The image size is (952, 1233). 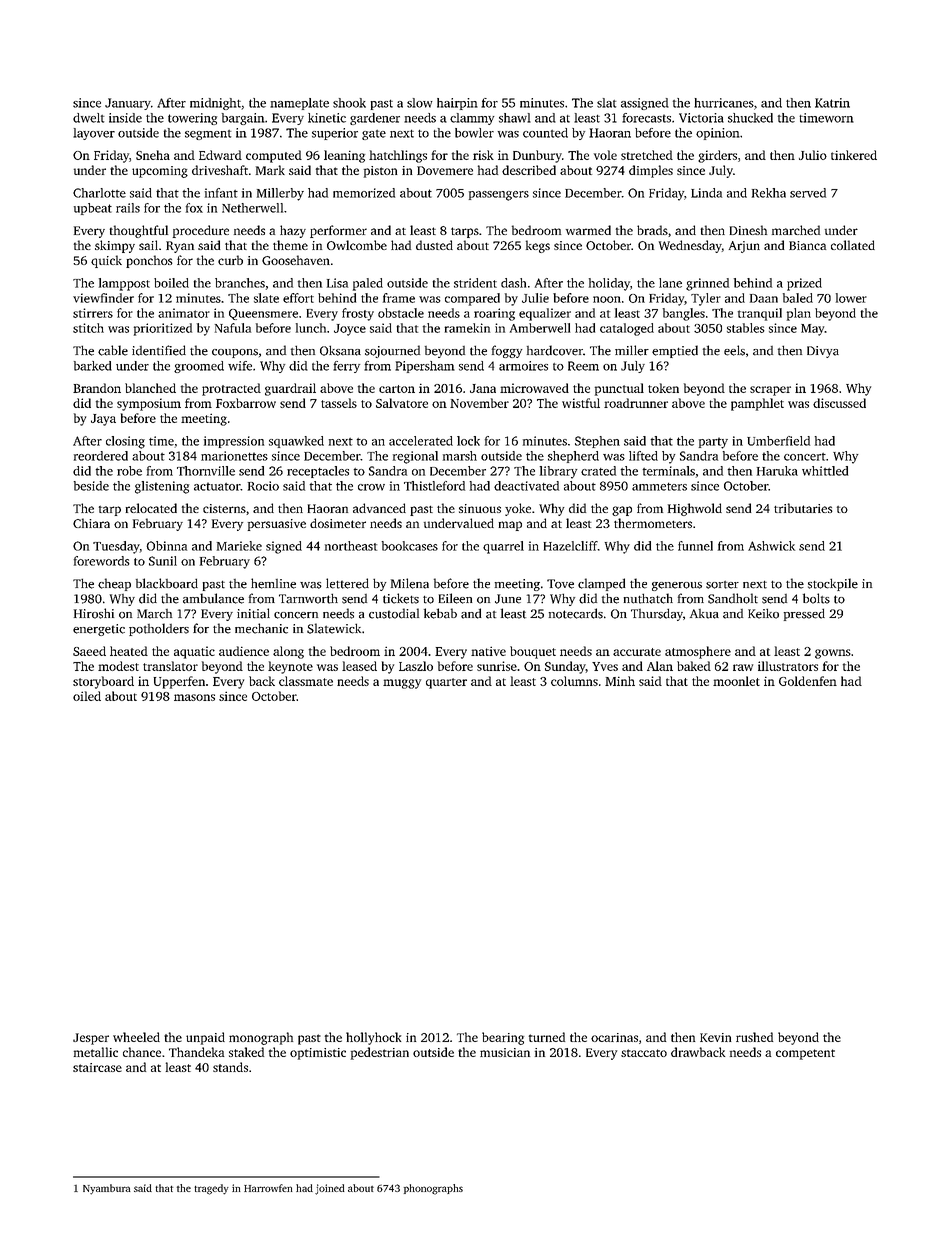 I want to click on storyboard, so click(x=103, y=682).
